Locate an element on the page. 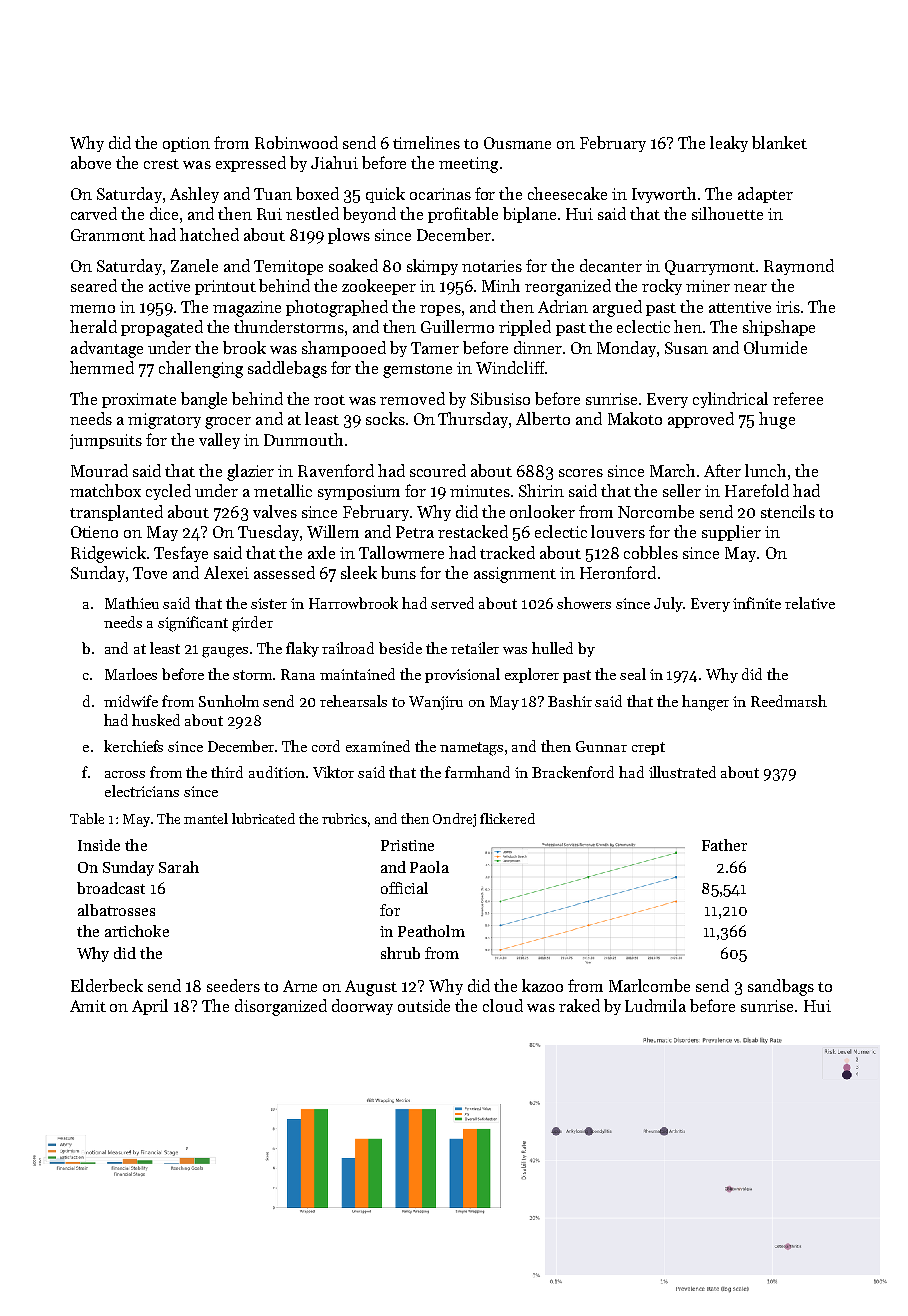 This image has height=1316, width=908. minutes is located at coordinates (480, 491).
